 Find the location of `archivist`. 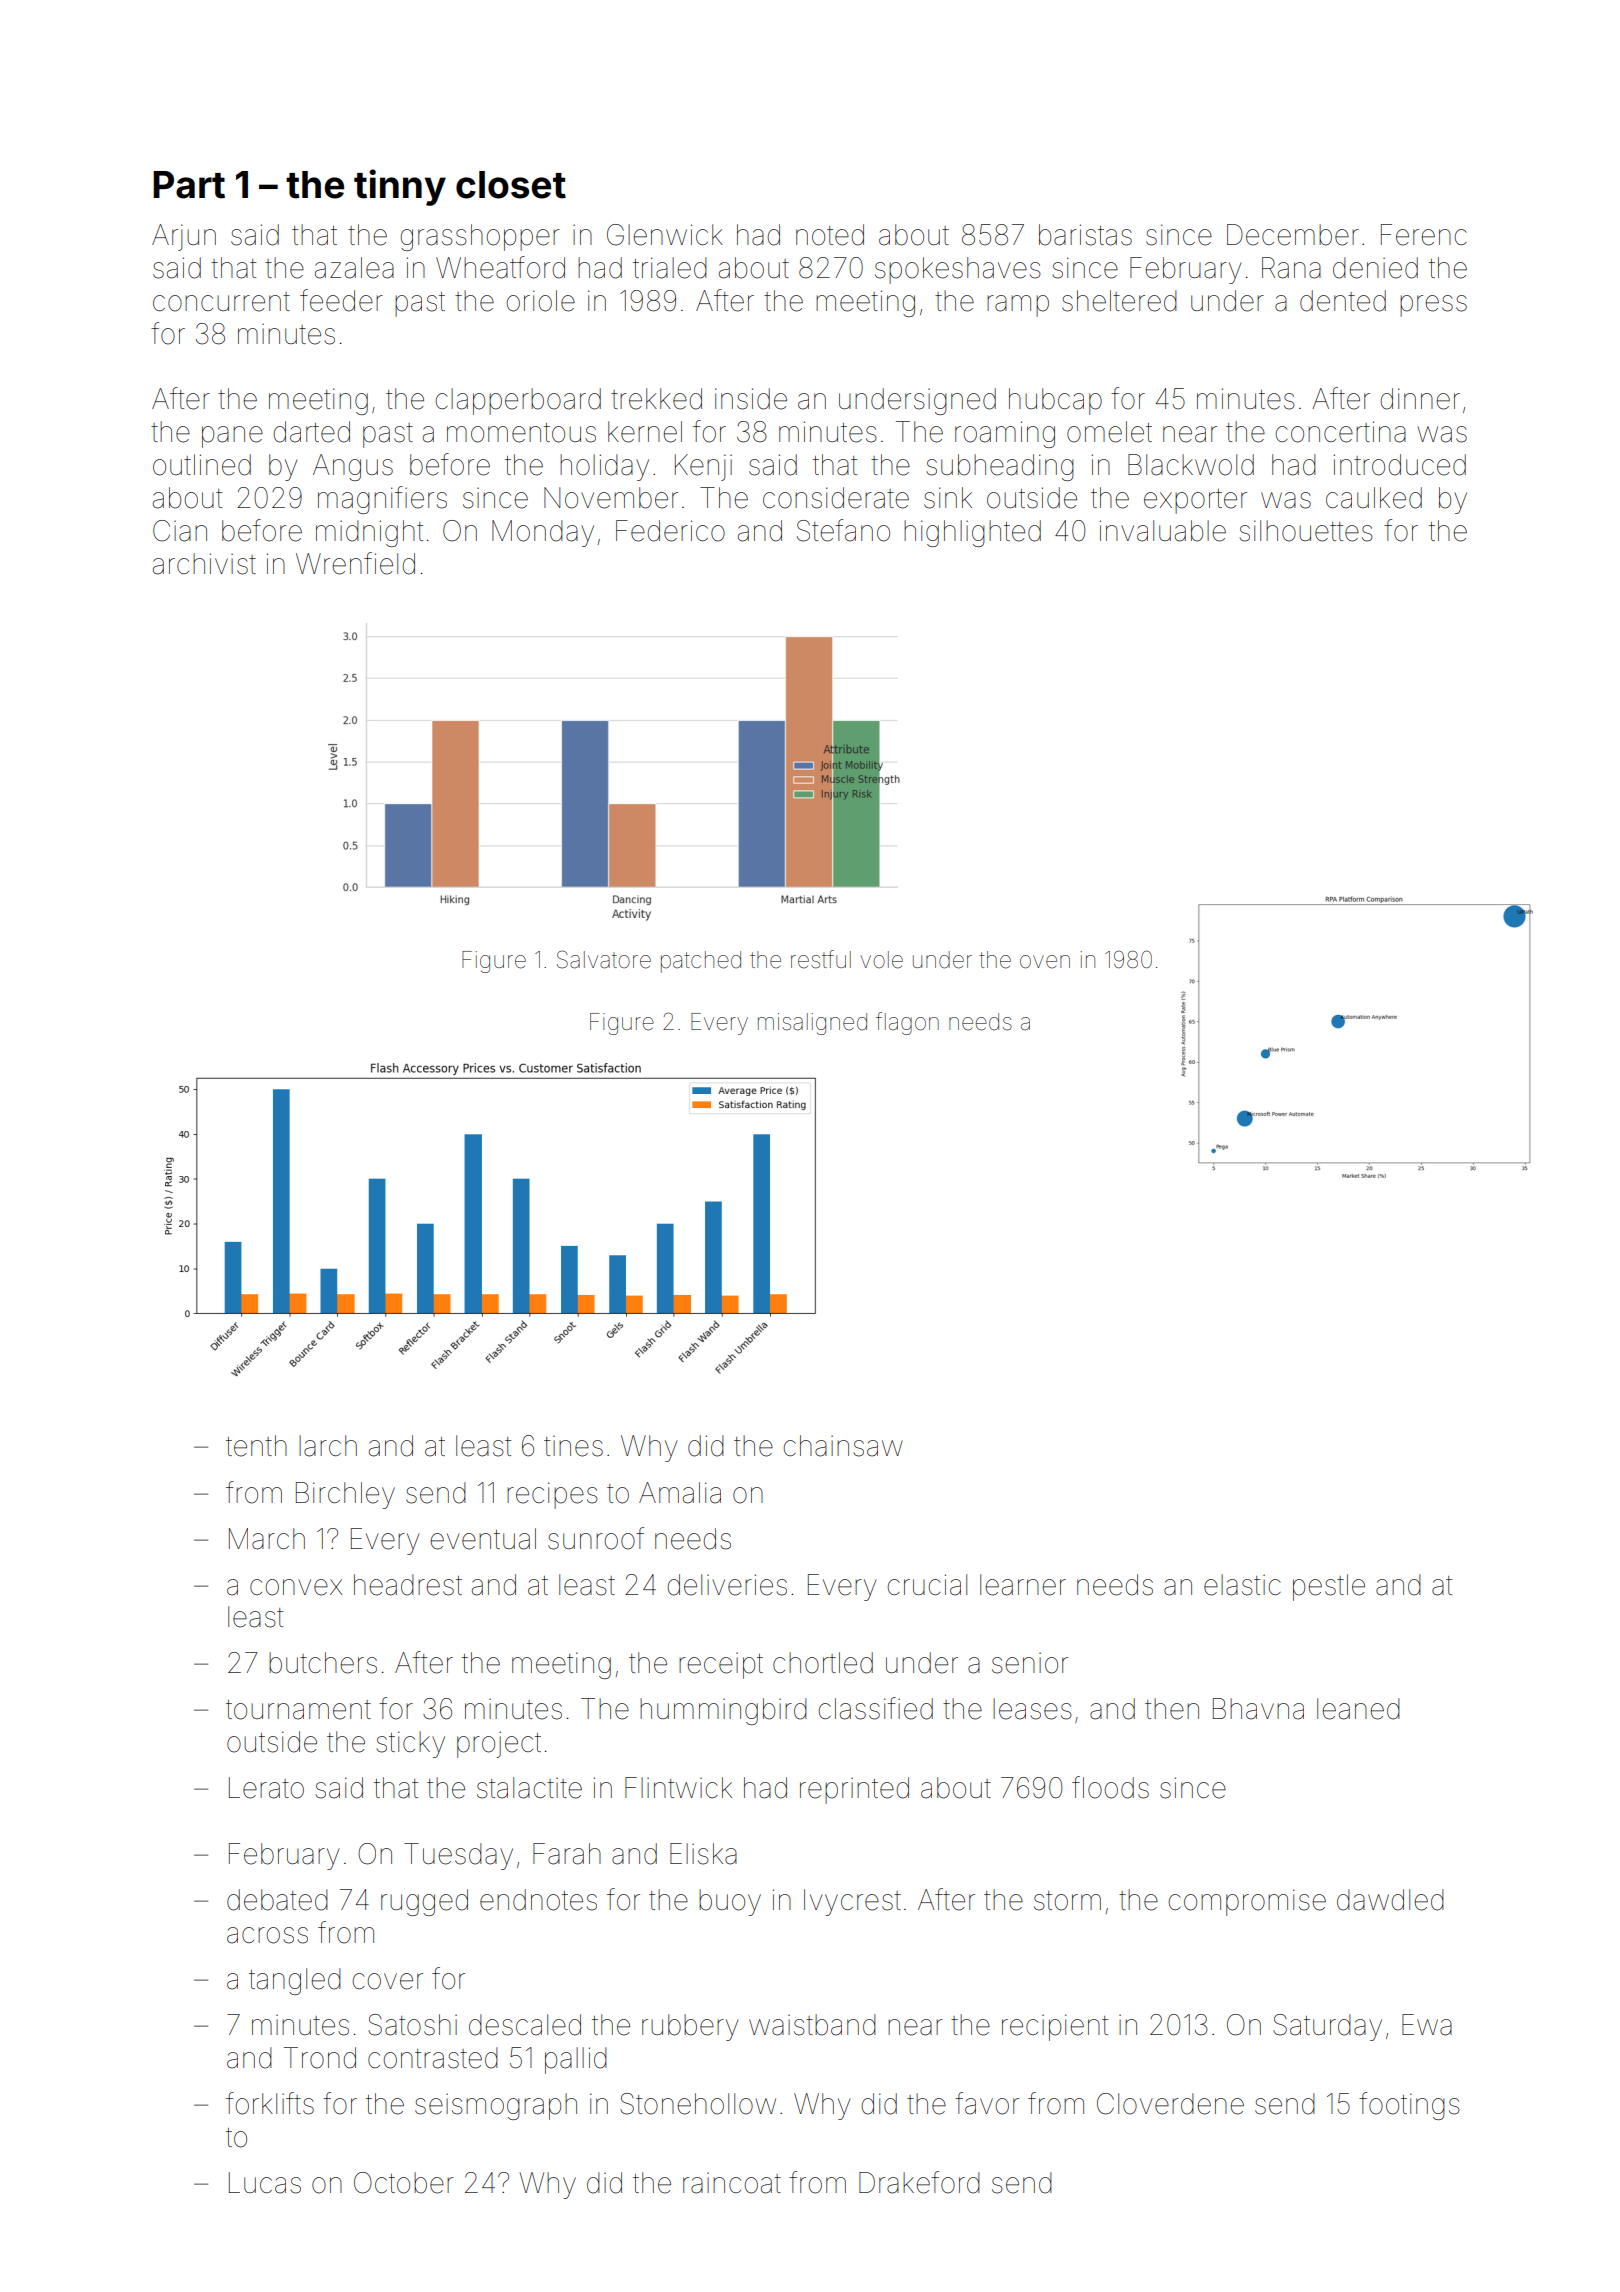

archivist is located at coordinates (204, 564).
